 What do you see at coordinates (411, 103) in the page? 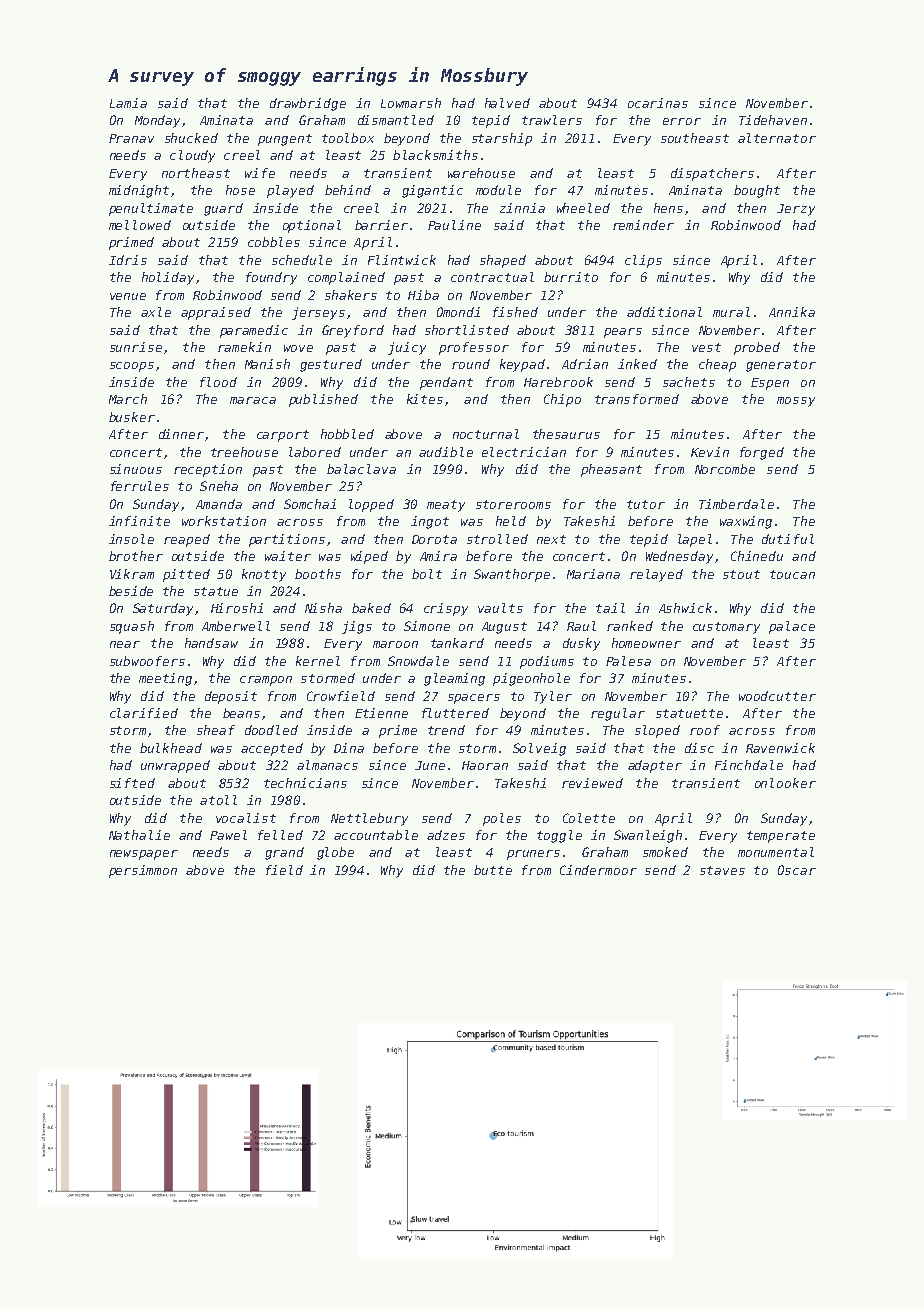
I see `Lowmarsh` at bounding box center [411, 103].
